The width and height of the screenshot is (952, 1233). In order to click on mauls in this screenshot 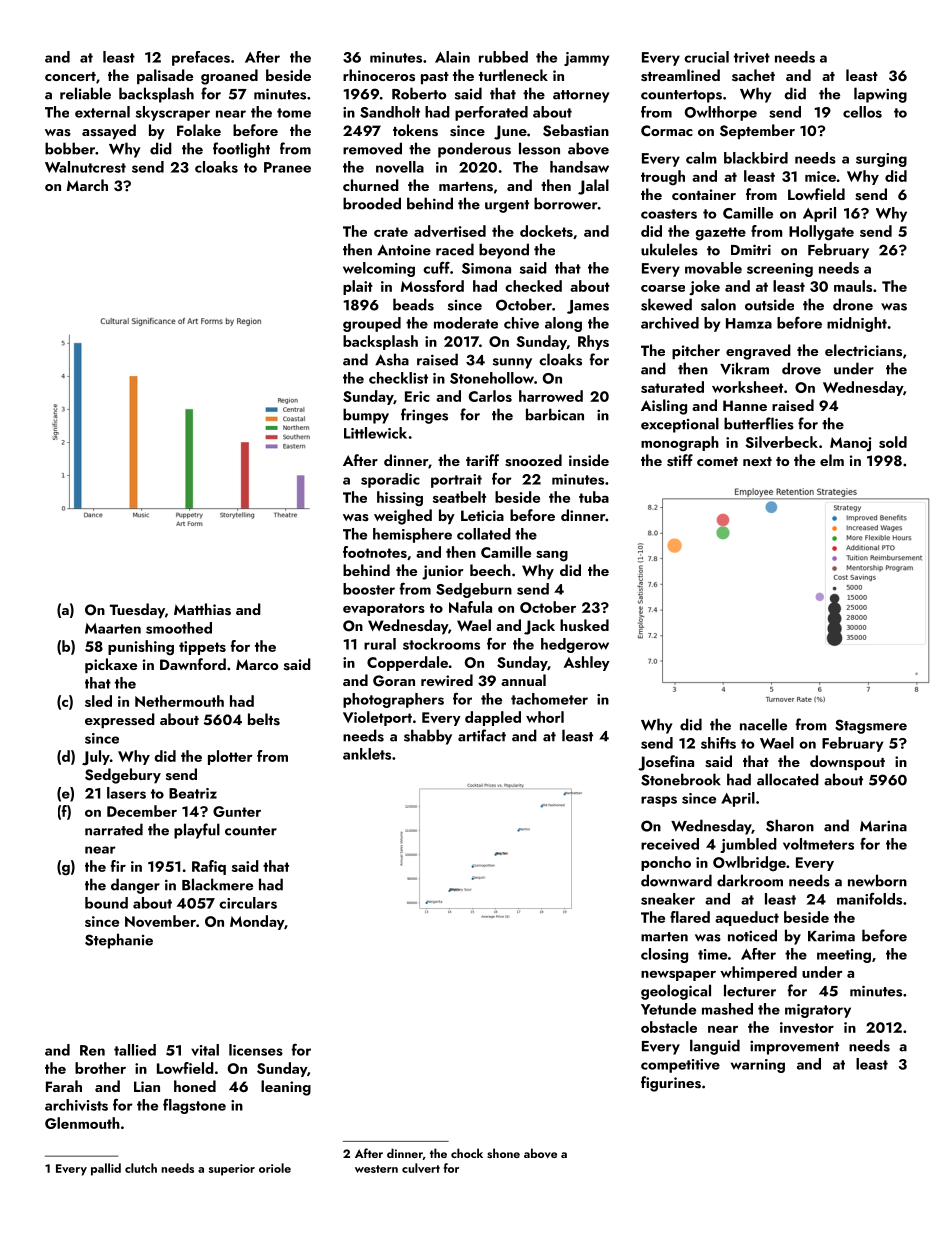, I will do `click(853, 286)`.
